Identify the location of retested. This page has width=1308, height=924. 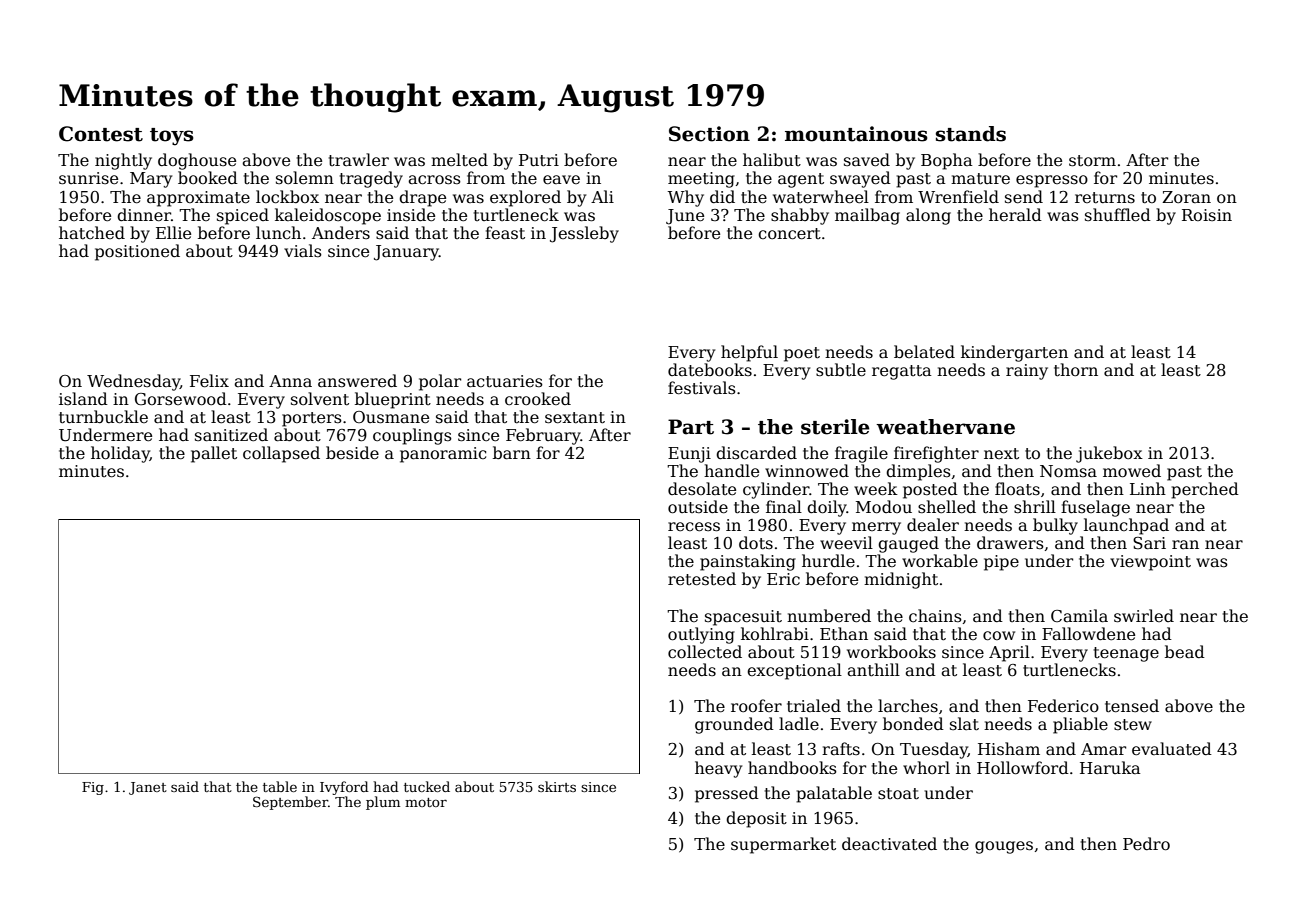
(702, 579).
